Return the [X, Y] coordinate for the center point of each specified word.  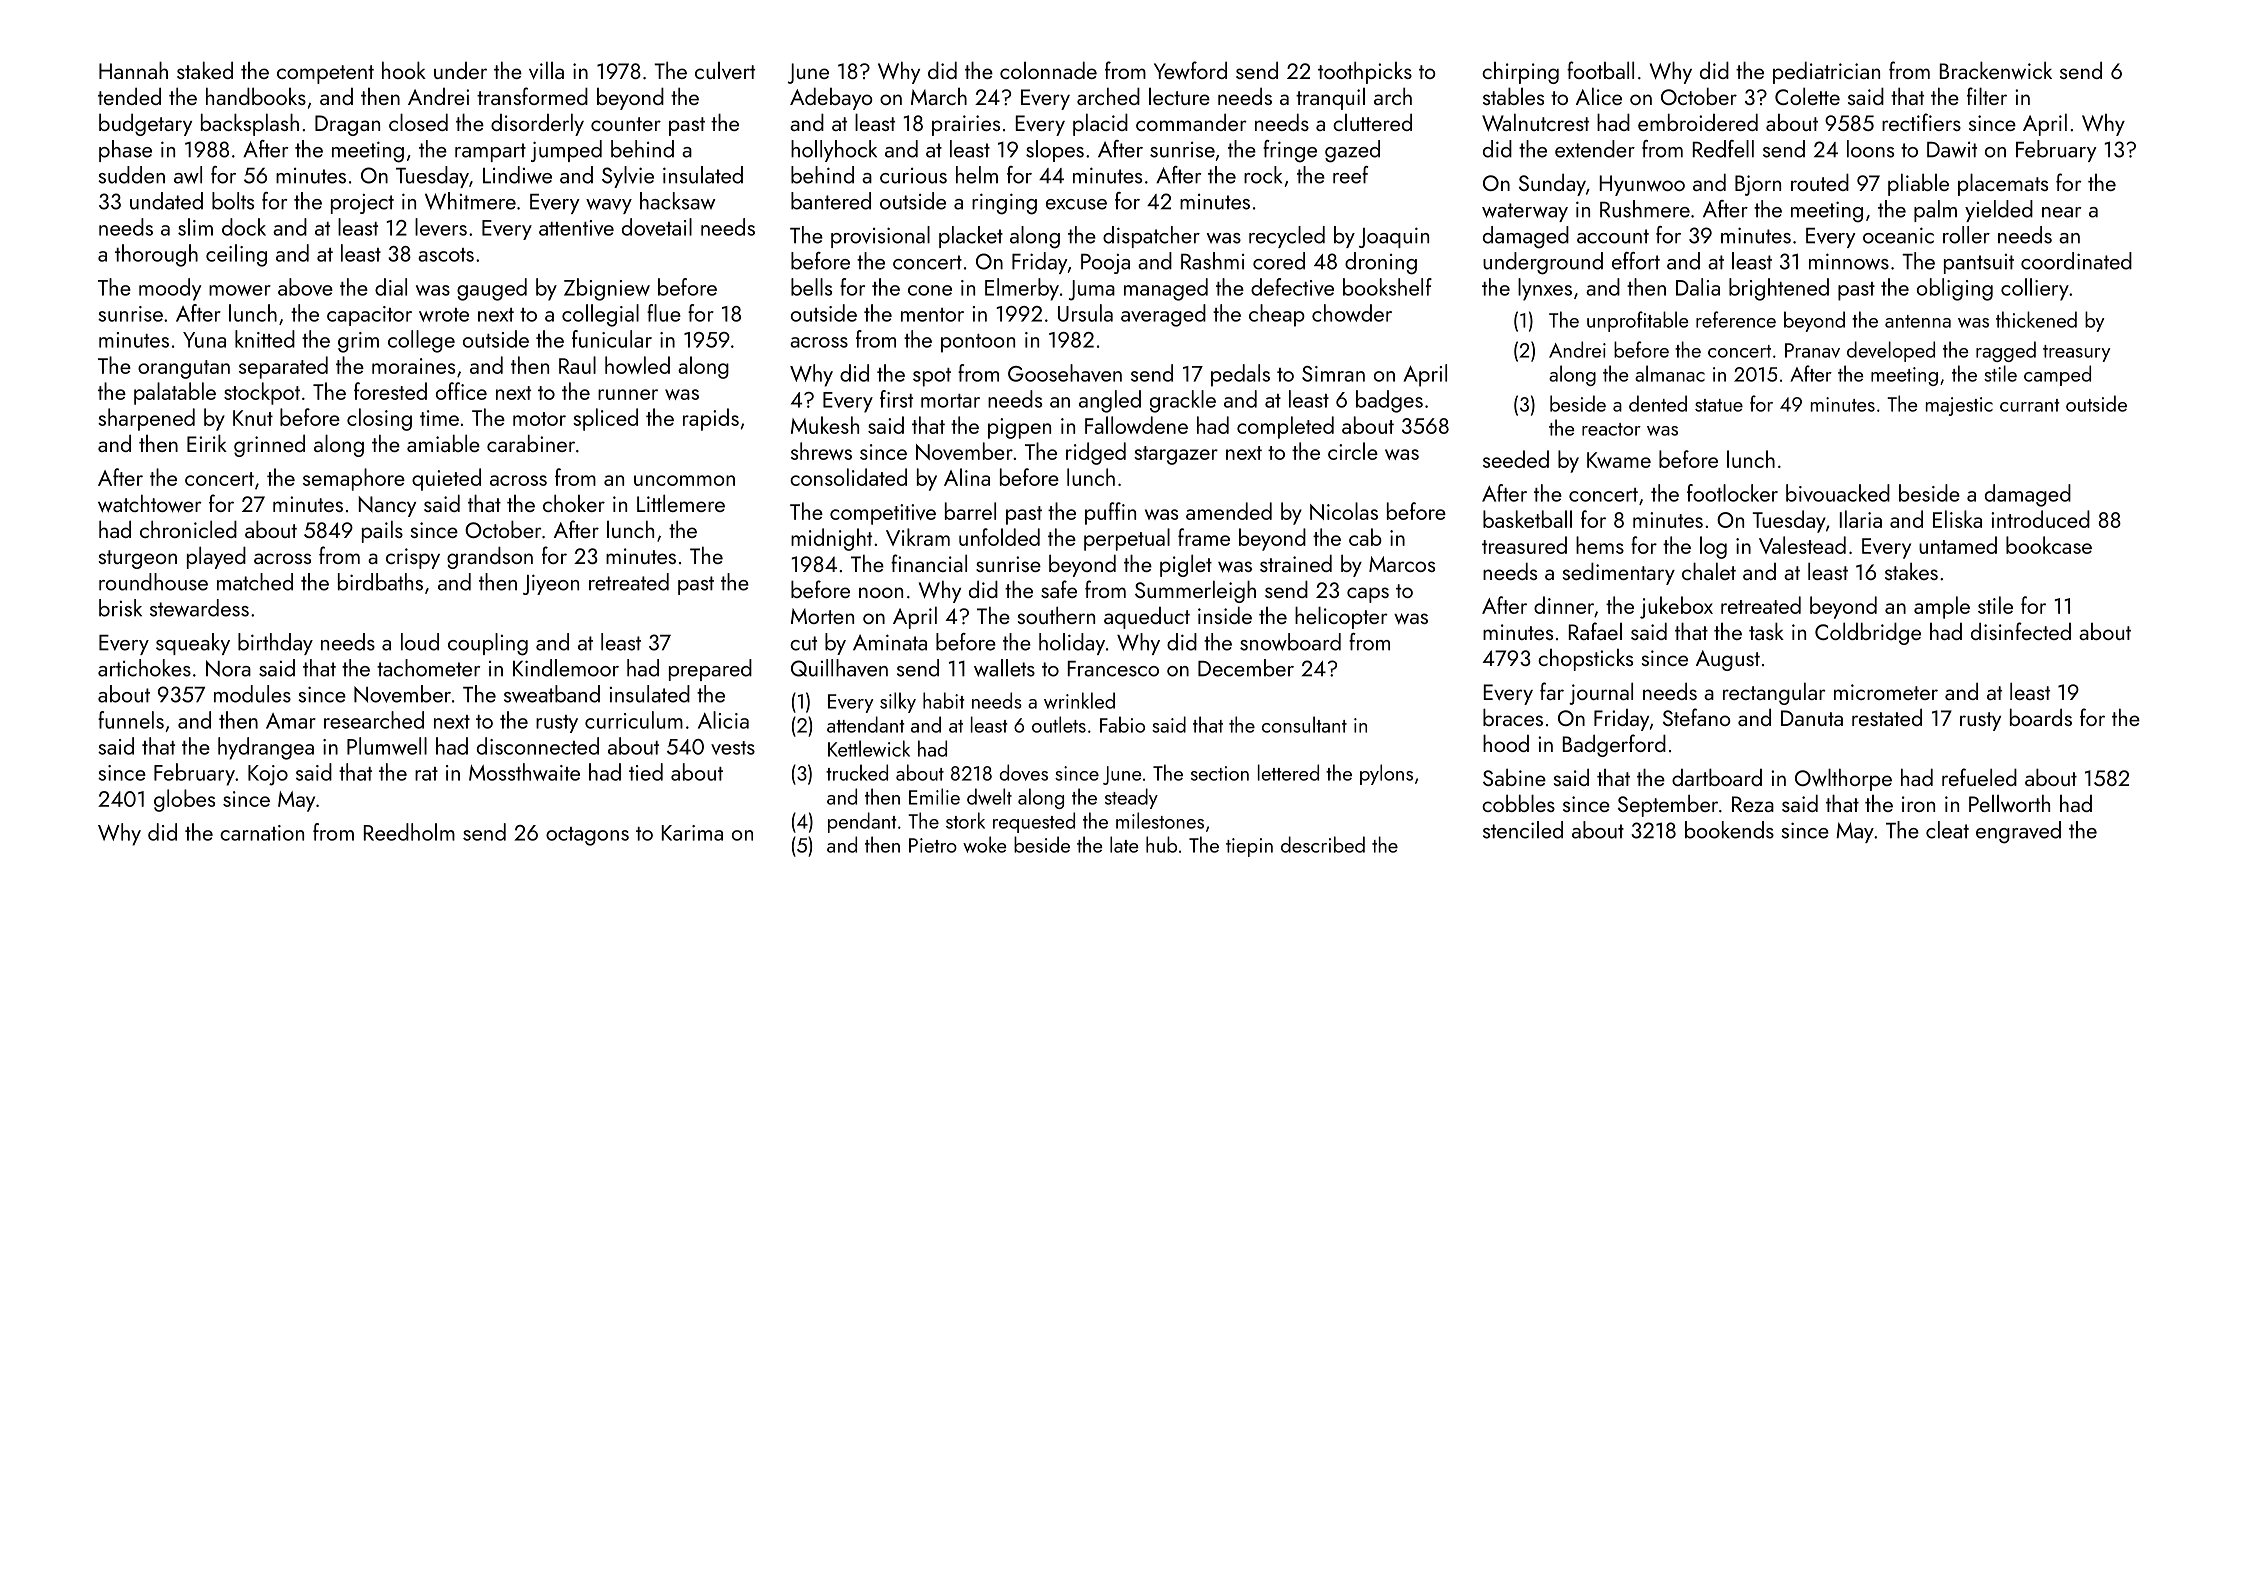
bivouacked [1838, 493]
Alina [967, 477]
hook [404, 70]
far [1552, 691]
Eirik [207, 443]
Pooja [1105, 264]
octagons [587, 836]
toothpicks [1365, 72]
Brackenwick [1996, 70]
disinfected [2021, 631]
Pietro [933, 845]
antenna [1918, 321]
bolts [233, 201]
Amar [291, 721]
